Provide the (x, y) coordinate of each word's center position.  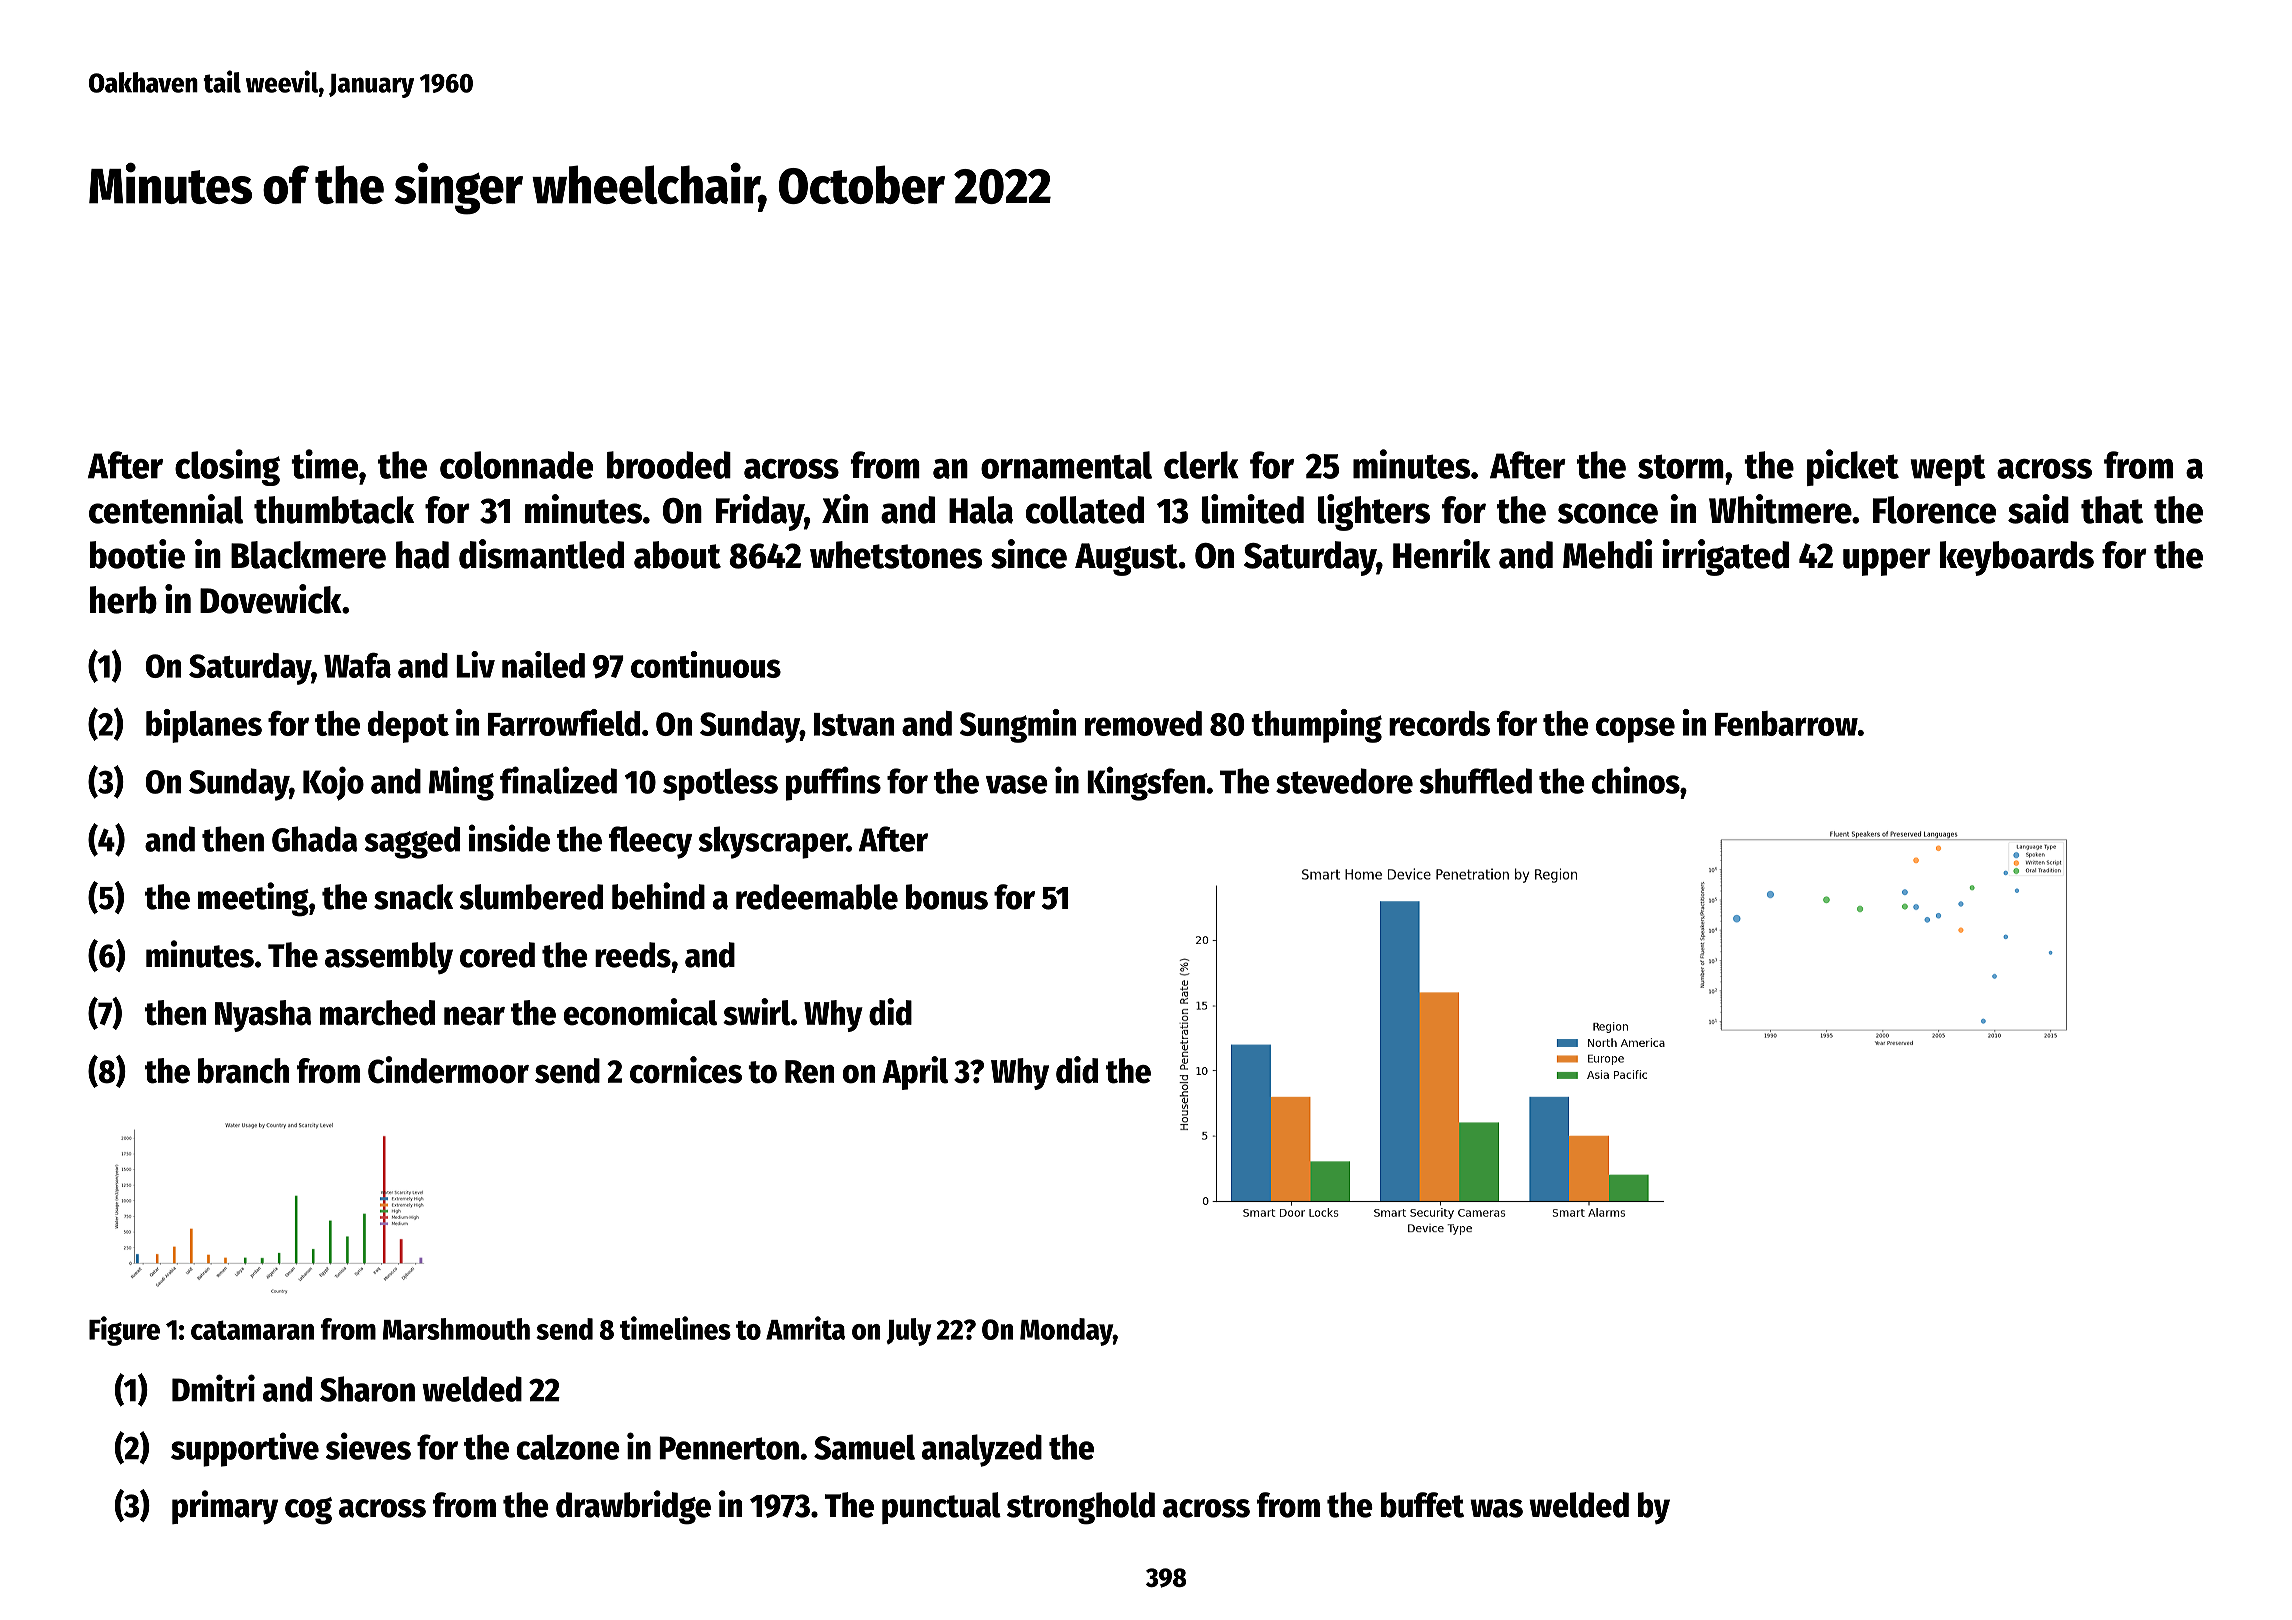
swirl (756, 1012)
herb (123, 600)
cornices (686, 1070)
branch (243, 1071)
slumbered (531, 897)
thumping (1316, 726)
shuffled (1475, 781)
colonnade (516, 465)
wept (1948, 470)
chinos (1636, 780)
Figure (124, 1331)
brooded (669, 465)
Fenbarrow (1786, 723)
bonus (947, 897)
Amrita (805, 1328)
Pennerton (729, 1448)
